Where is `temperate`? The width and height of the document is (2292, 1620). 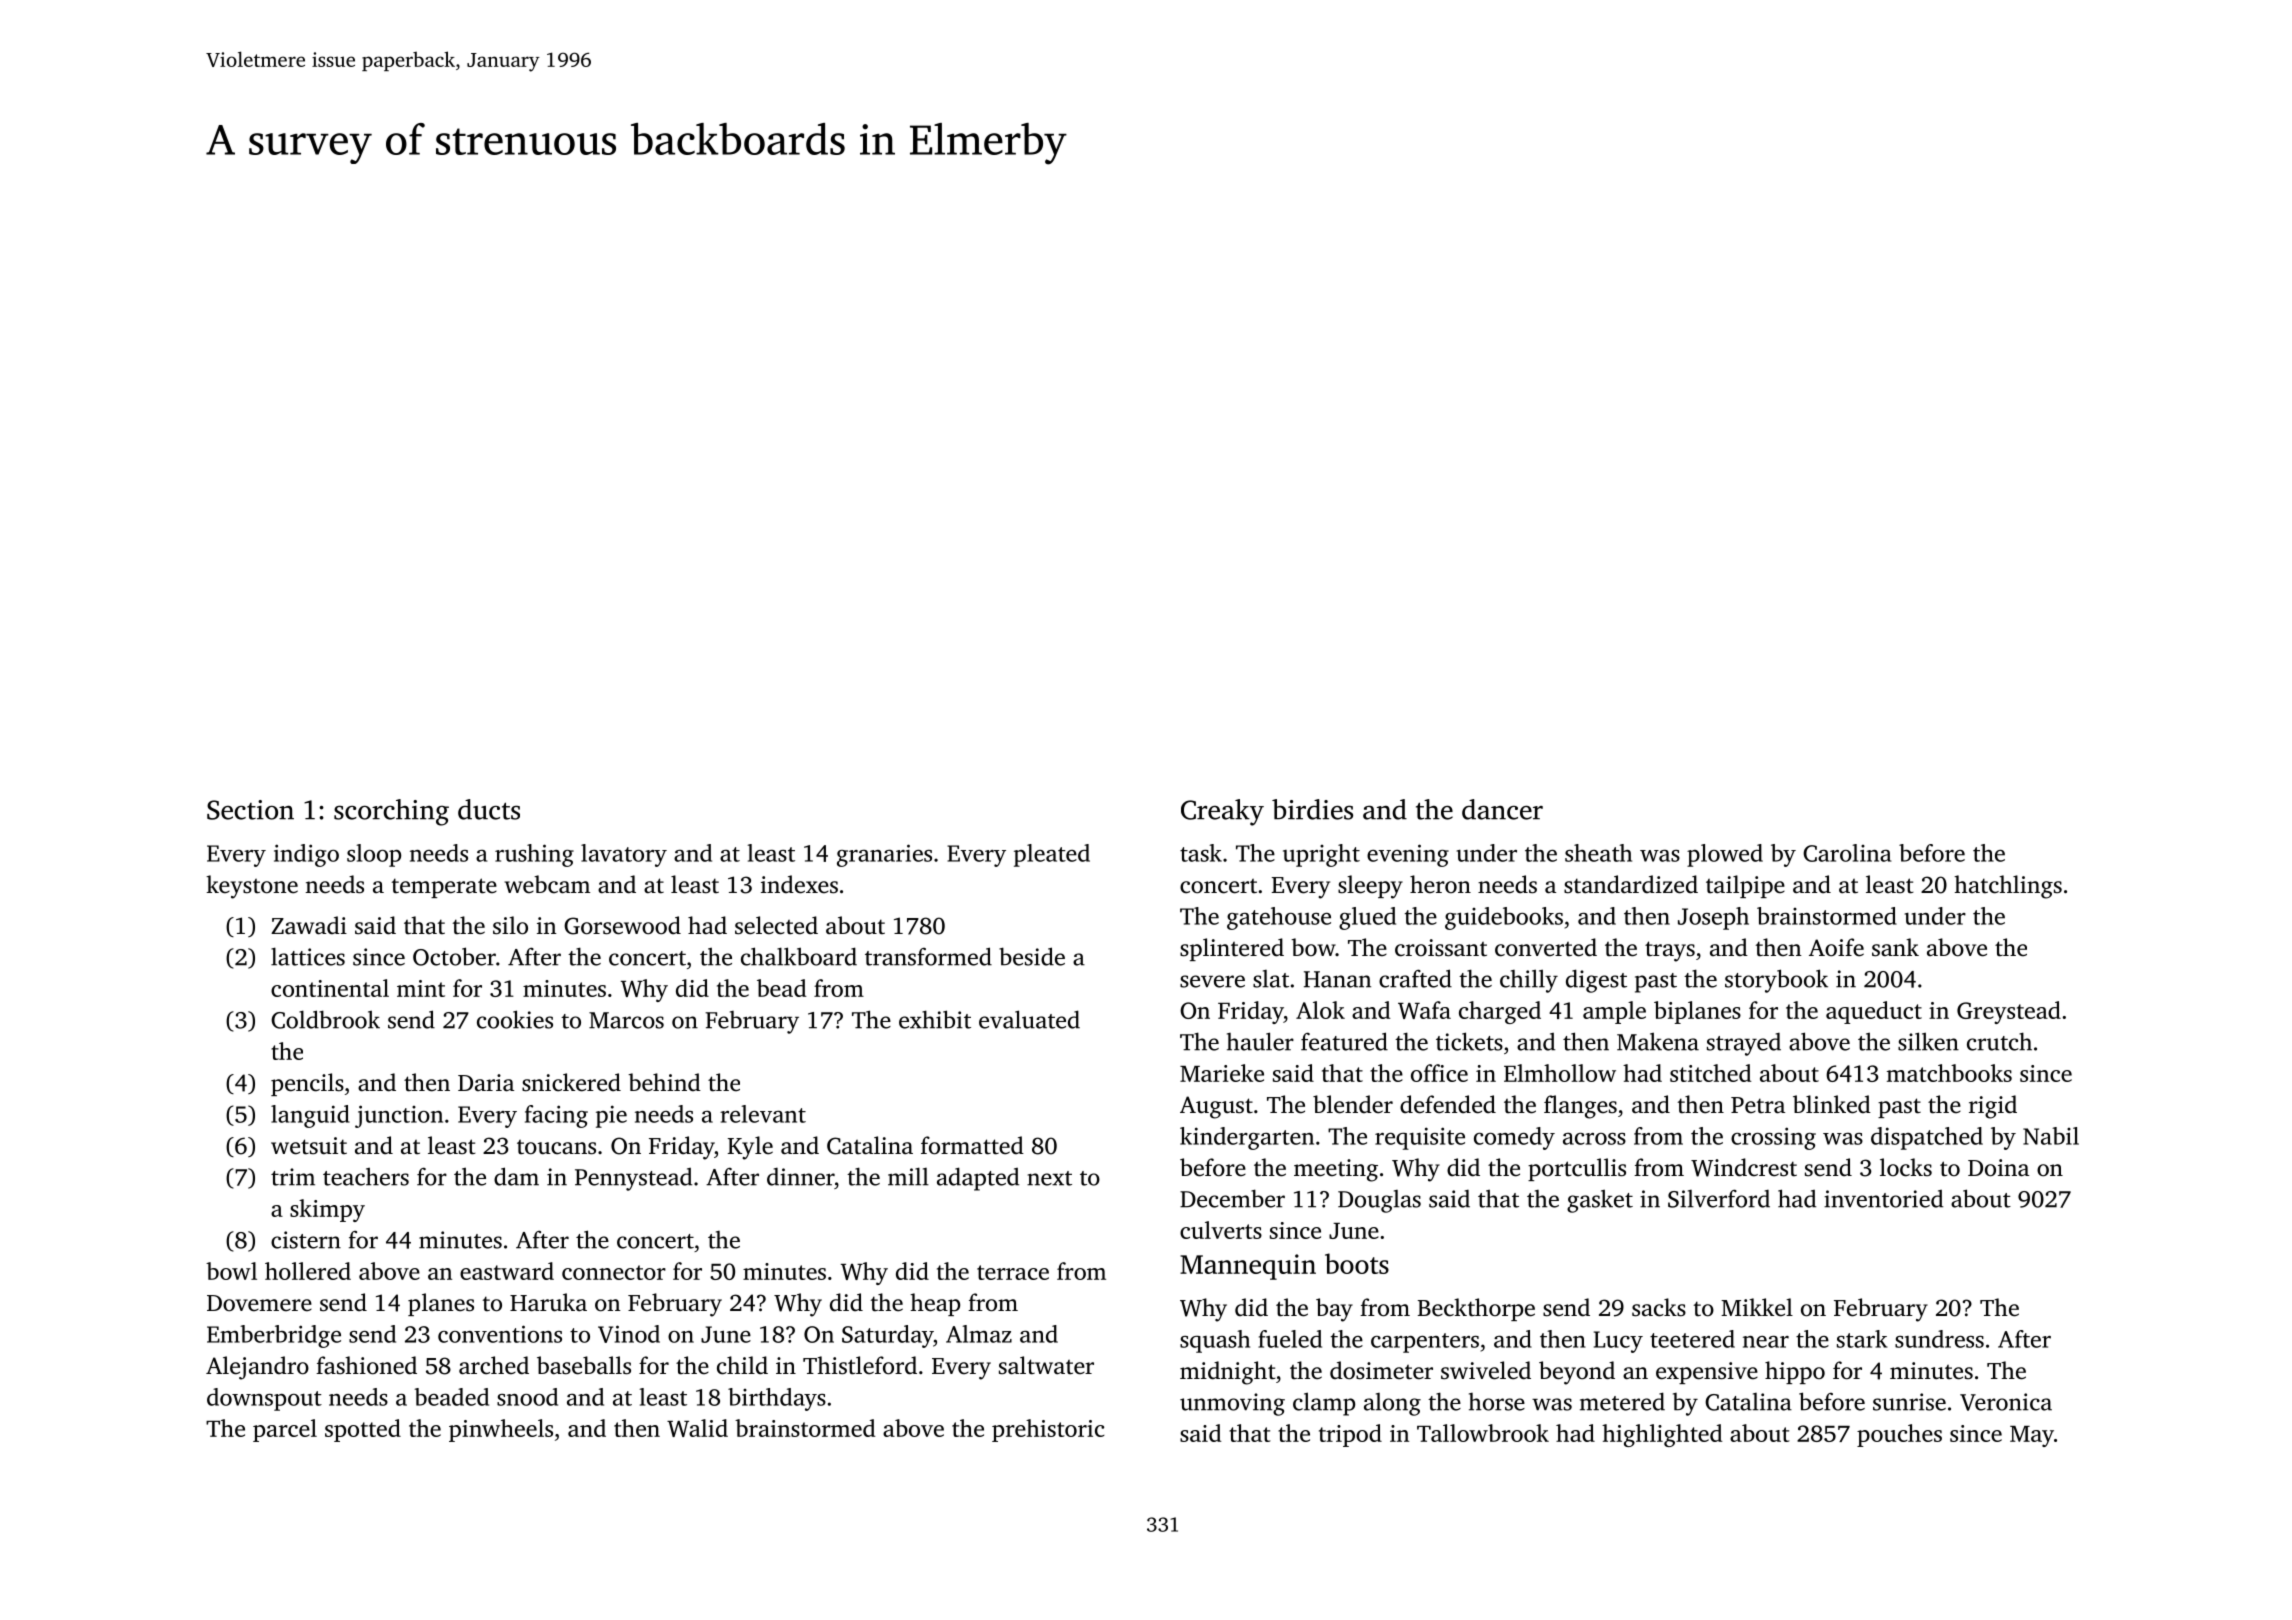 temperate is located at coordinates (444, 888).
